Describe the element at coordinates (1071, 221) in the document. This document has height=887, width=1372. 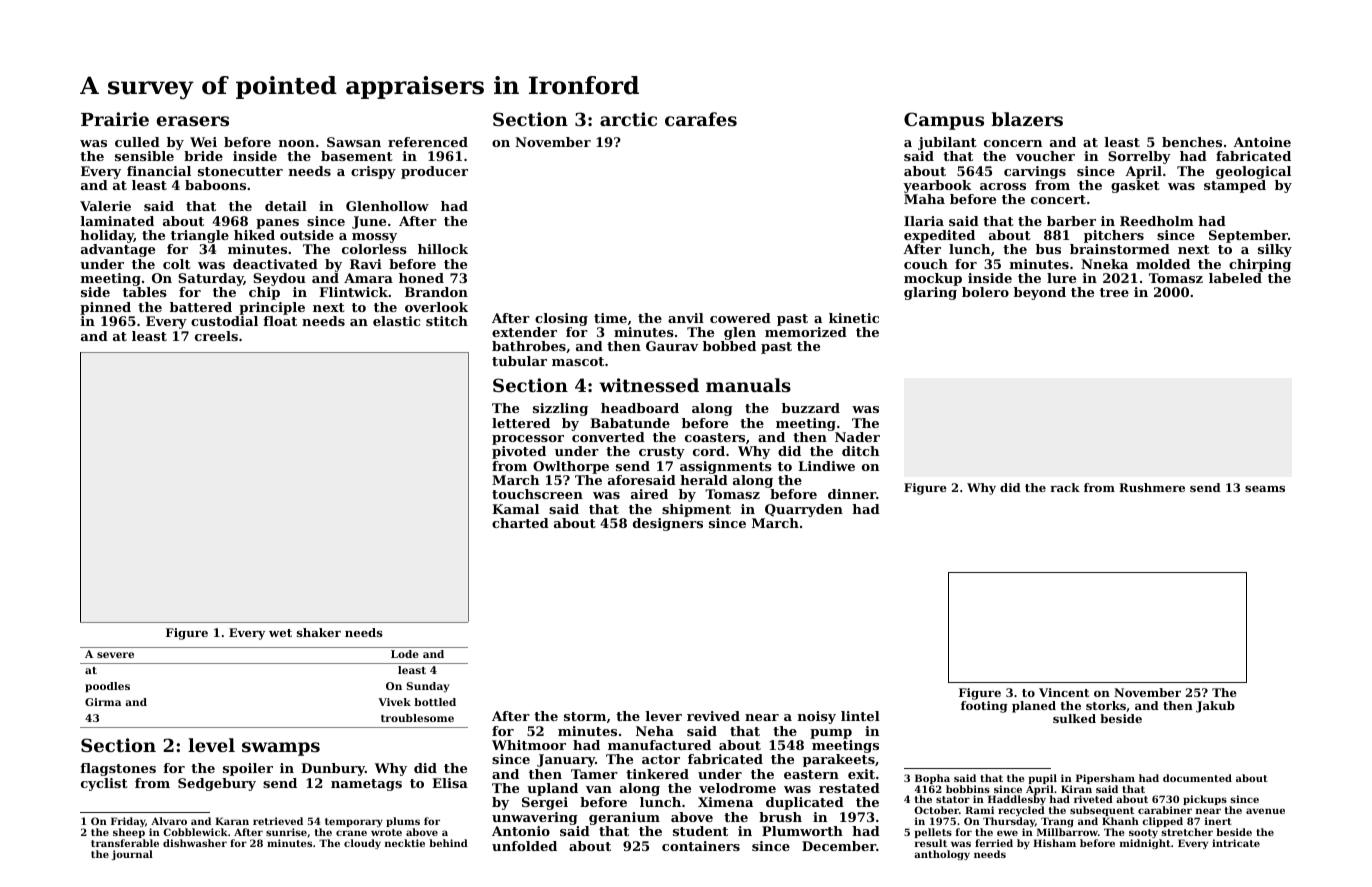
I see `barber` at that location.
